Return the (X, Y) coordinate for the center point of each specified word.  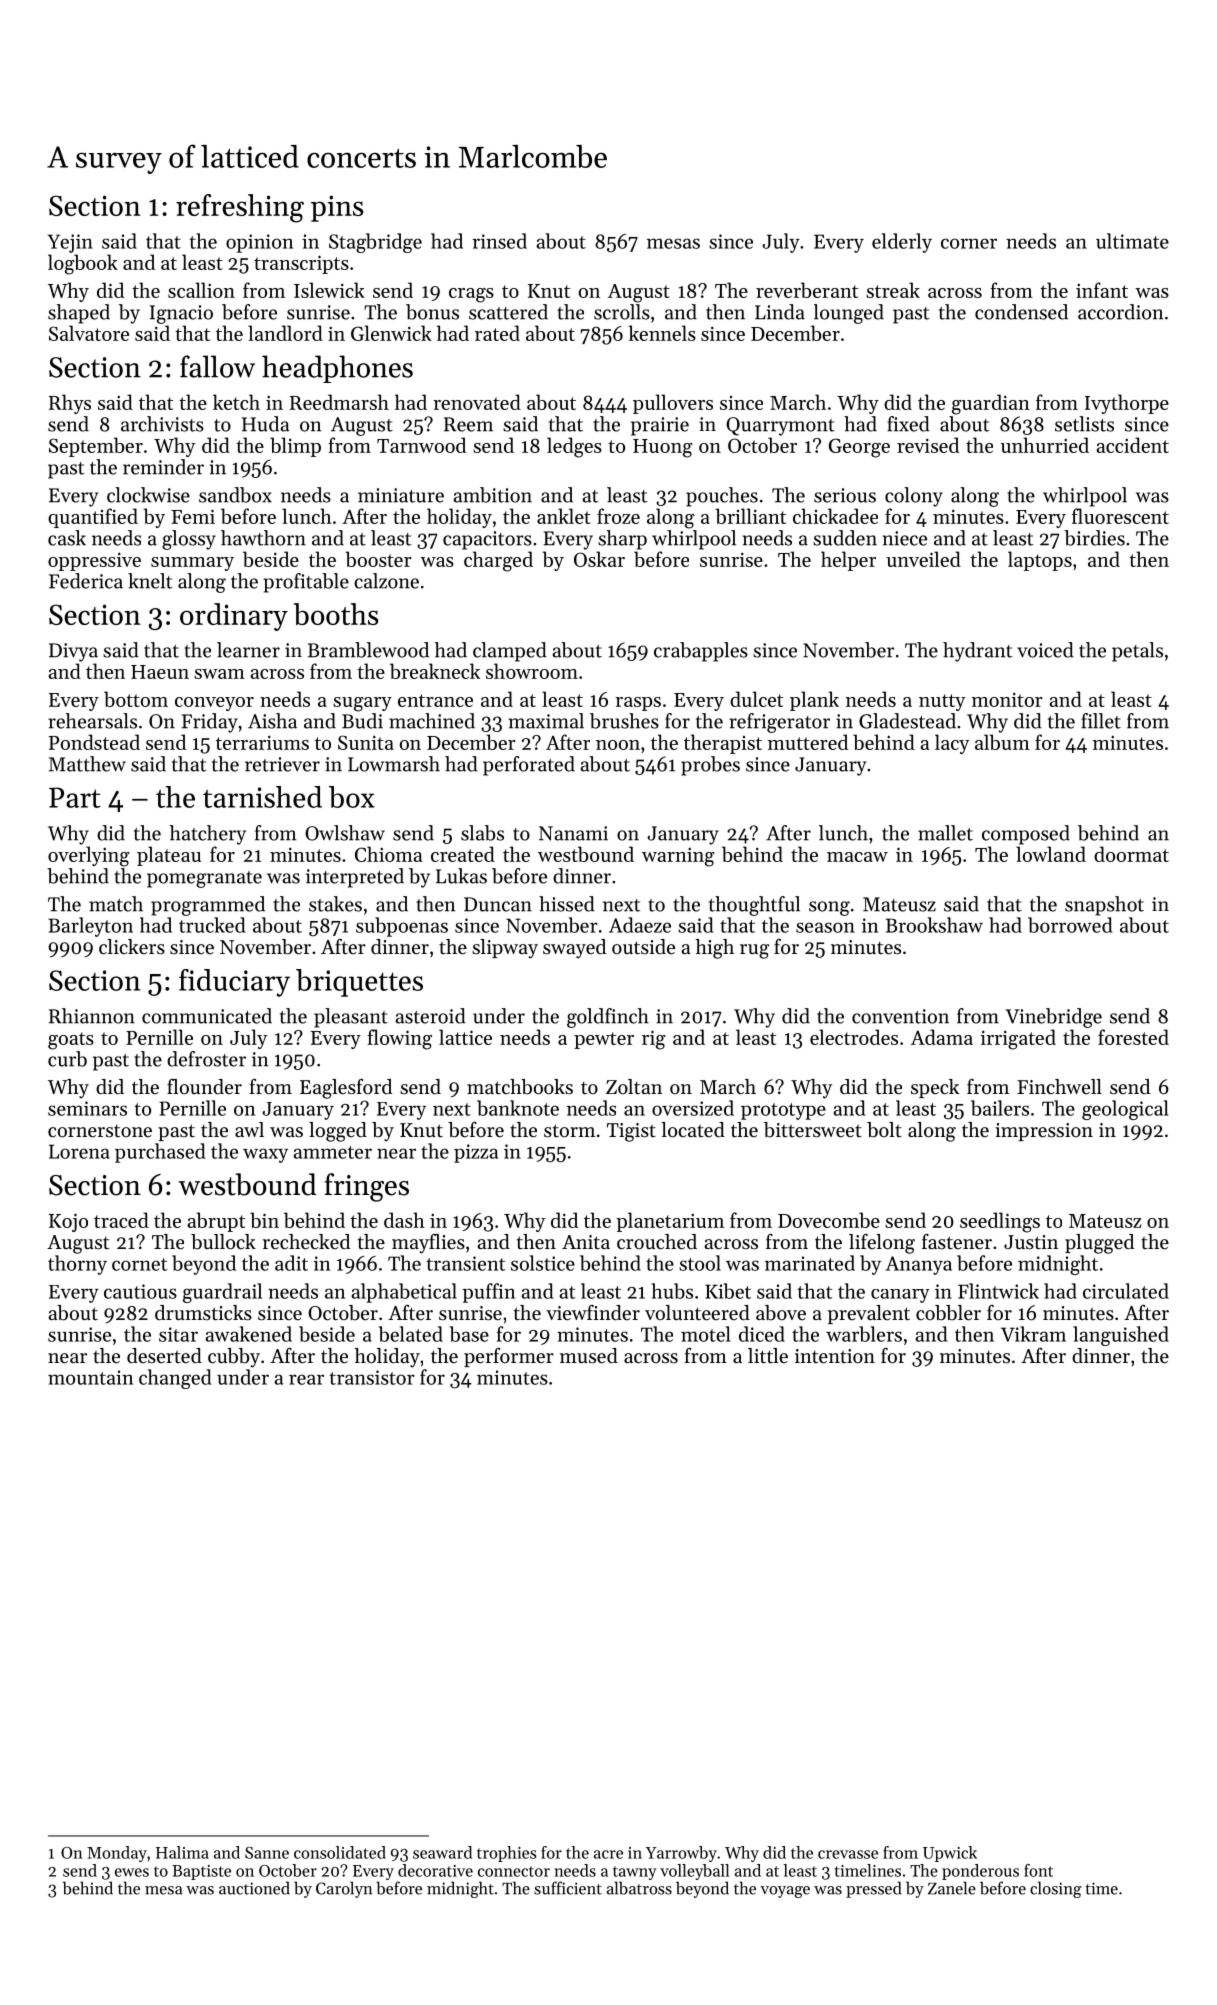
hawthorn (263, 538)
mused (589, 1356)
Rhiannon (92, 1016)
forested (1133, 1037)
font (1038, 1870)
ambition (493, 495)
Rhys (70, 404)
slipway (505, 949)
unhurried (1045, 445)
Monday (117, 1854)
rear (306, 1379)
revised (928, 445)
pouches (722, 497)
